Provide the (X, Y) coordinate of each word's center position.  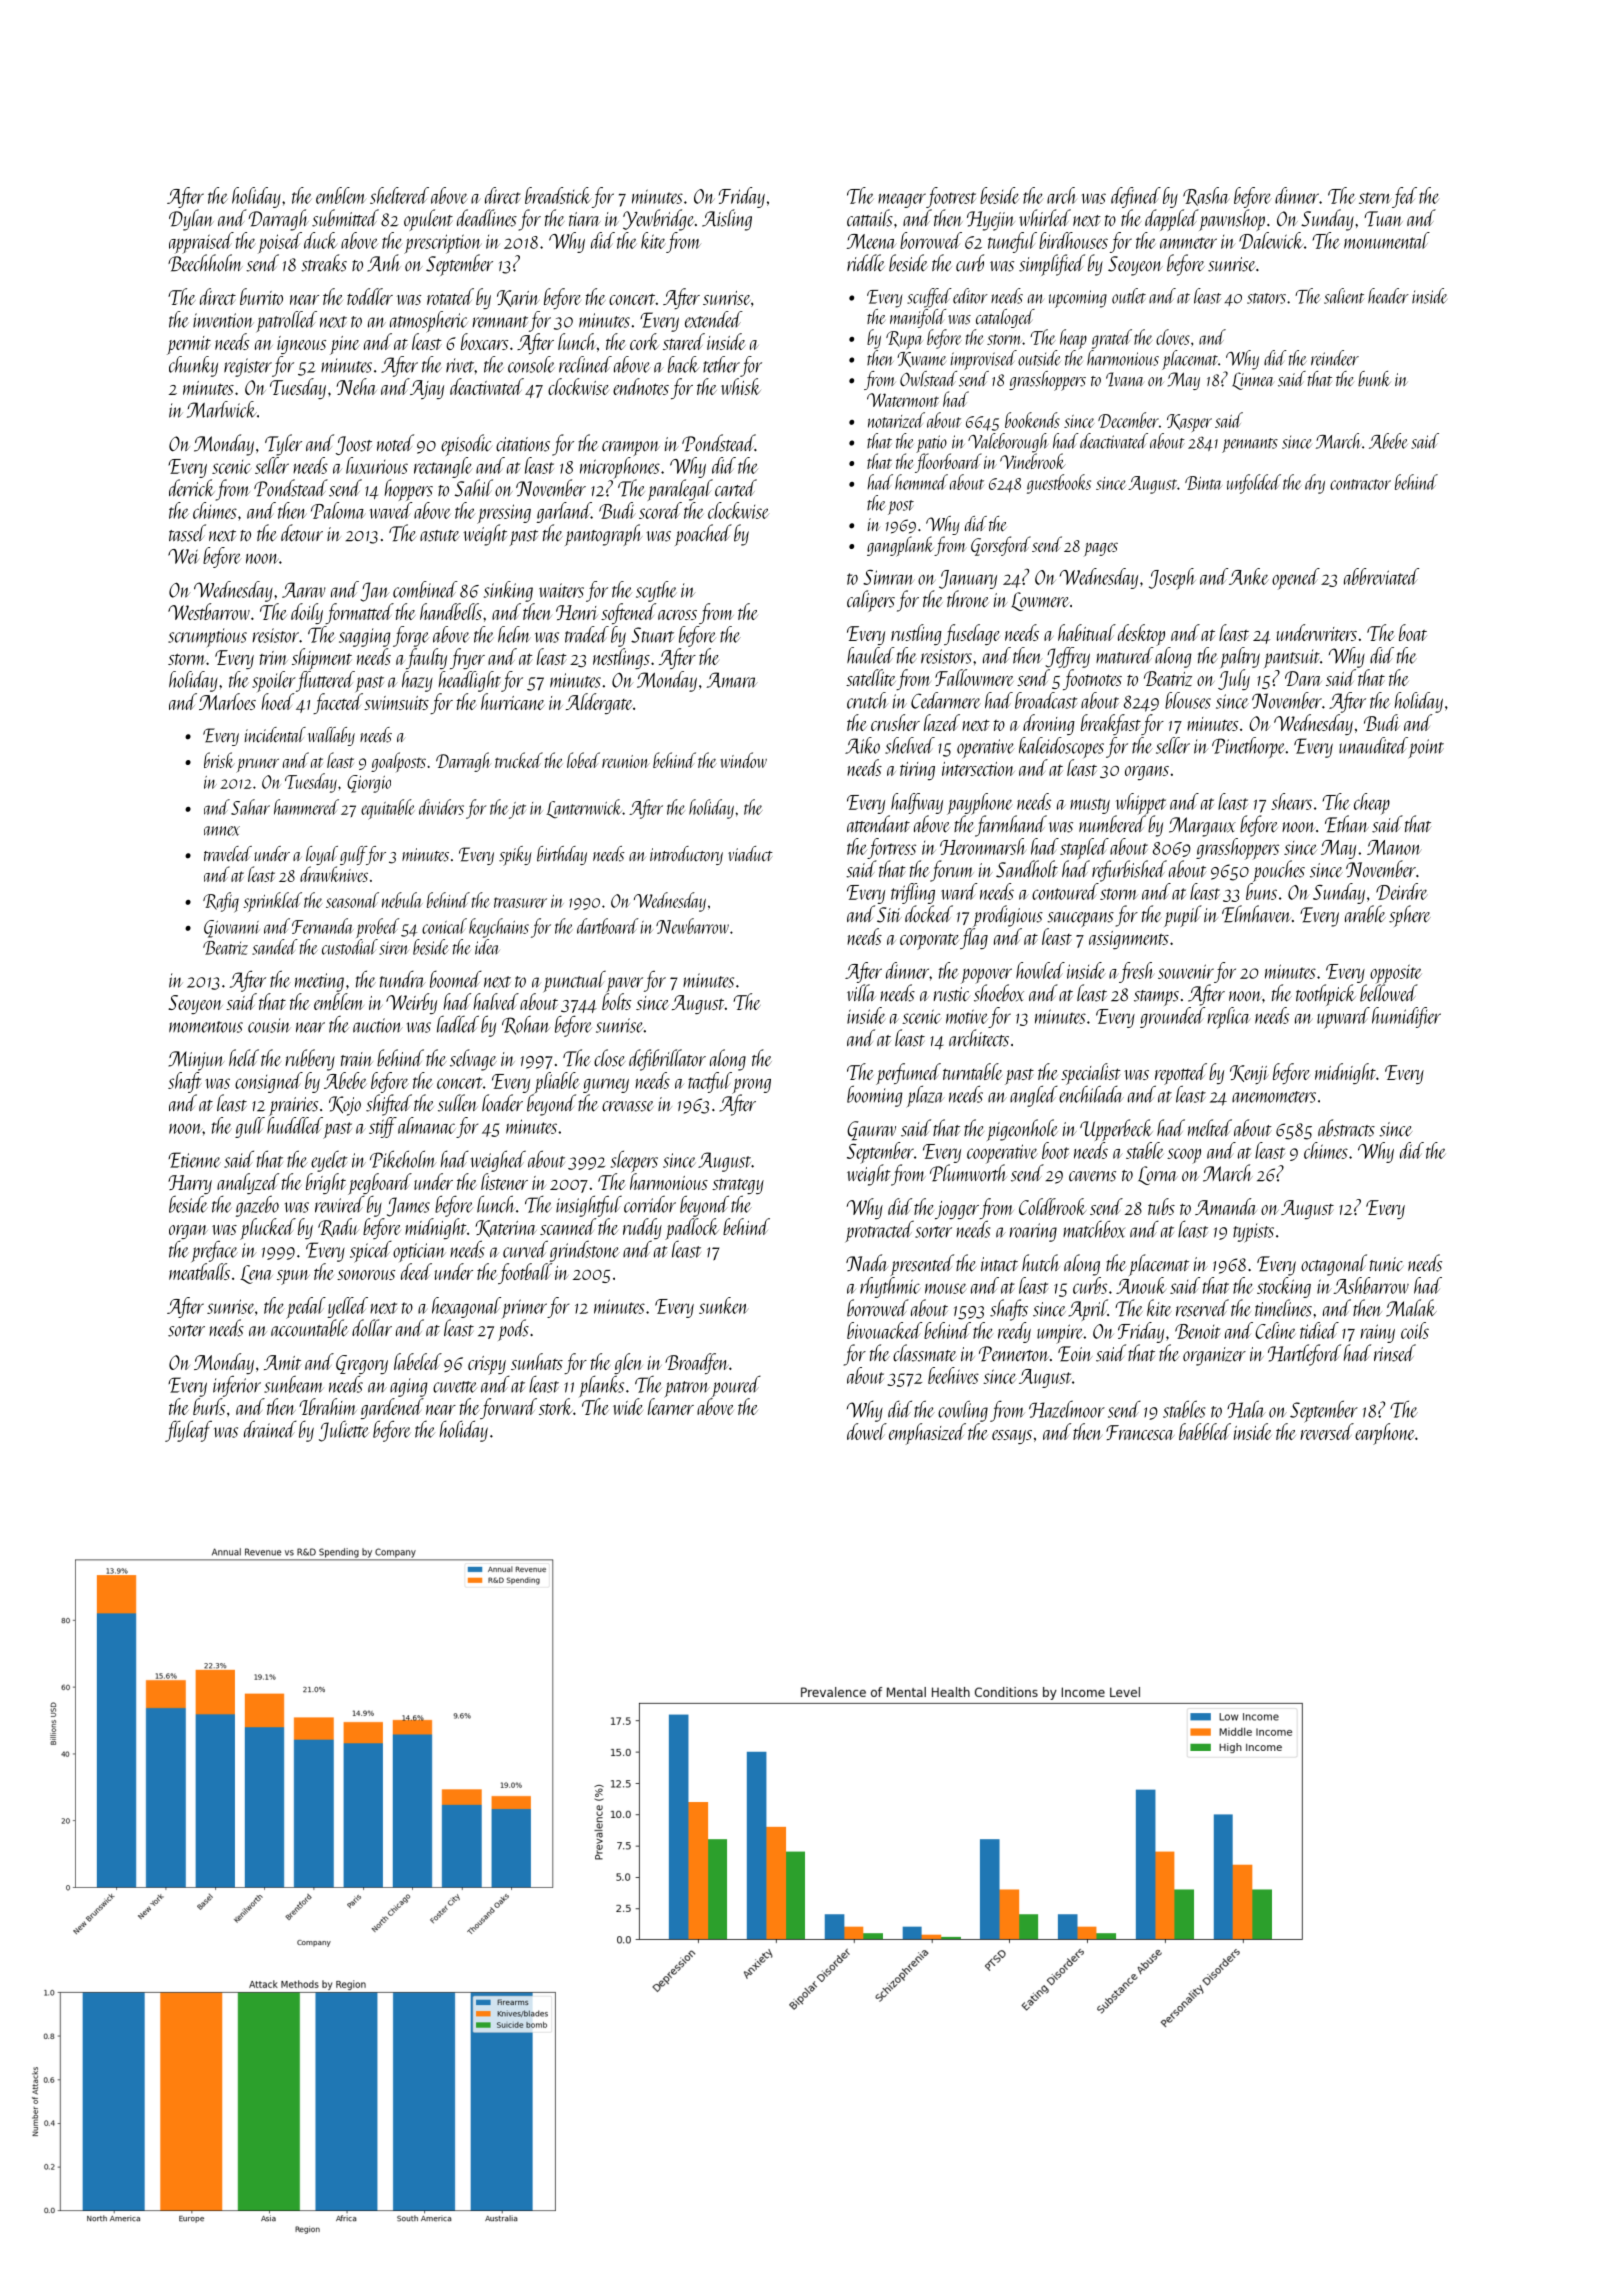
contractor (1360, 484)
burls (209, 1406)
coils (1415, 1330)
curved (525, 1249)
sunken (724, 1305)
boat (1413, 632)
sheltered (399, 195)
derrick (192, 488)
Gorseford (1001, 546)
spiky (515, 856)
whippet (1141, 804)
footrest (951, 197)
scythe (656, 591)
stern (1375, 198)
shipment (322, 659)
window (744, 760)
